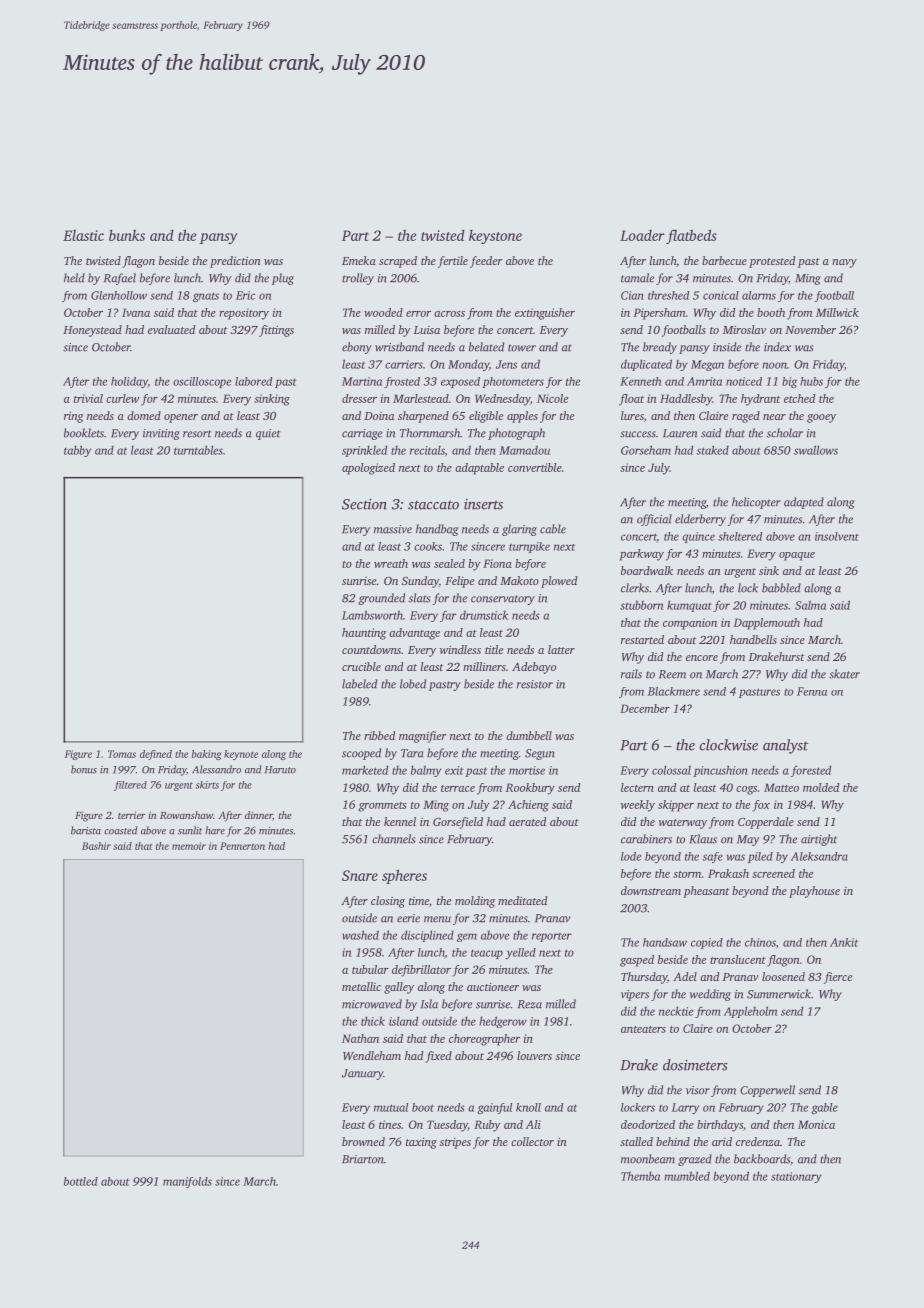 The width and height of the document is (924, 1308). What do you see at coordinates (187, 1182) in the document?
I see `manifolds` at bounding box center [187, 1182].
